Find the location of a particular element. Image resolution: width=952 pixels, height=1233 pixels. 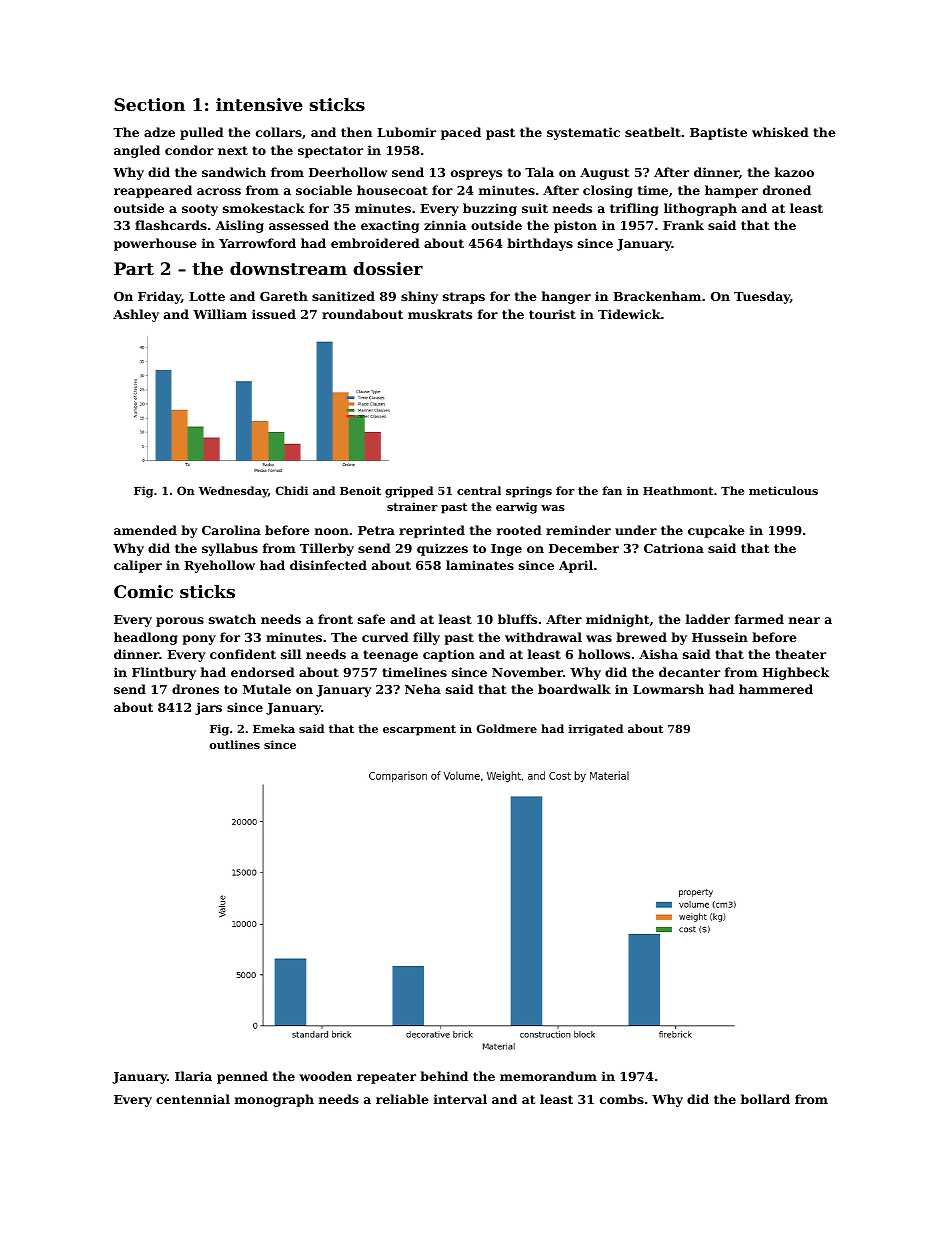

whisked is located at coordinates (780, 132).
